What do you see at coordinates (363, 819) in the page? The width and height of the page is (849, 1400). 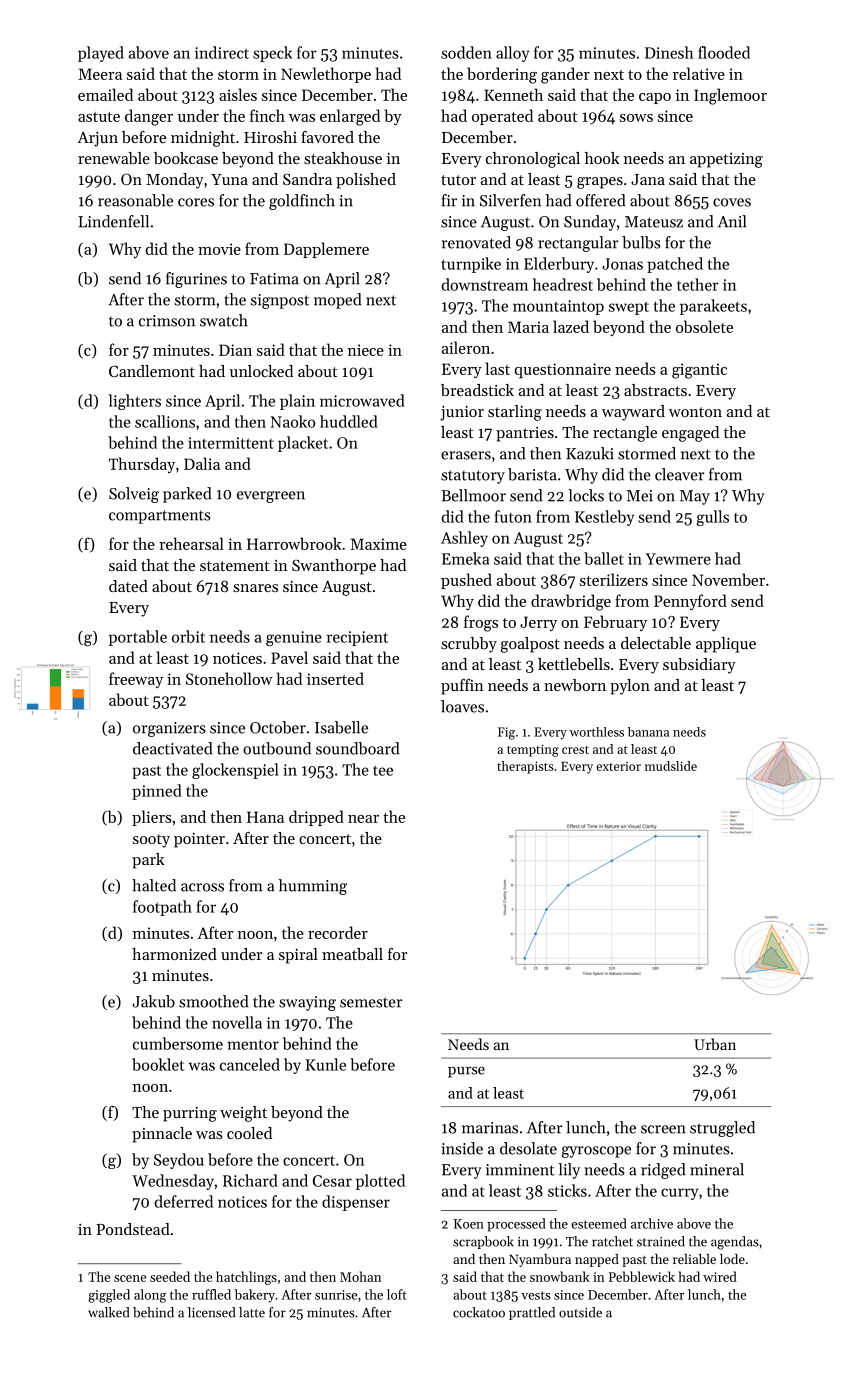 I see `near` at bounding box center [363, 819].
